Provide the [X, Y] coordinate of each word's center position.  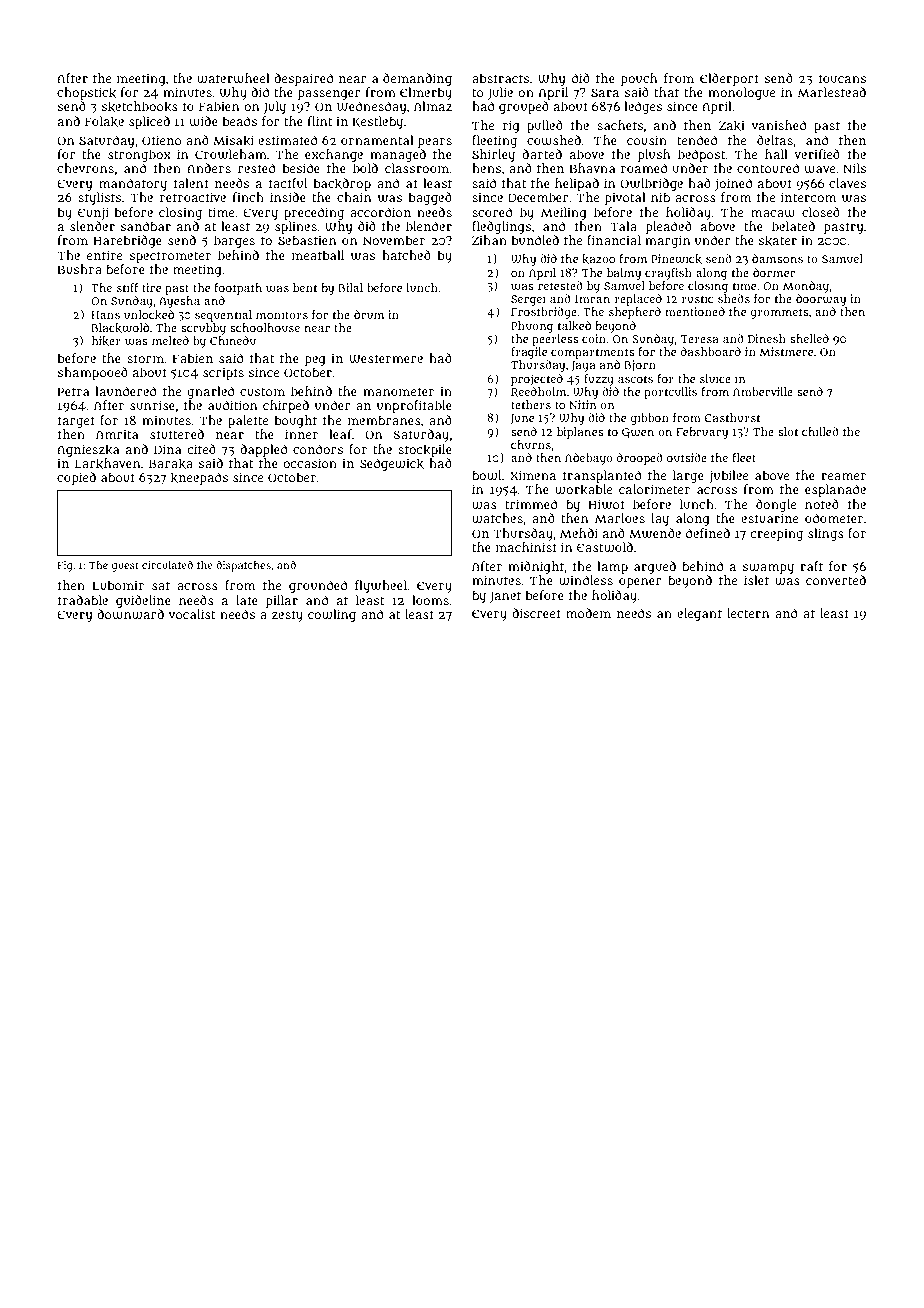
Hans [105, 315]
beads [240, 121]
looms [430, 600]
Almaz [433, 106]
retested [560, 285]
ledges [643, 107]
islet [756, 580]
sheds [734, 298]
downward [130, 614]
